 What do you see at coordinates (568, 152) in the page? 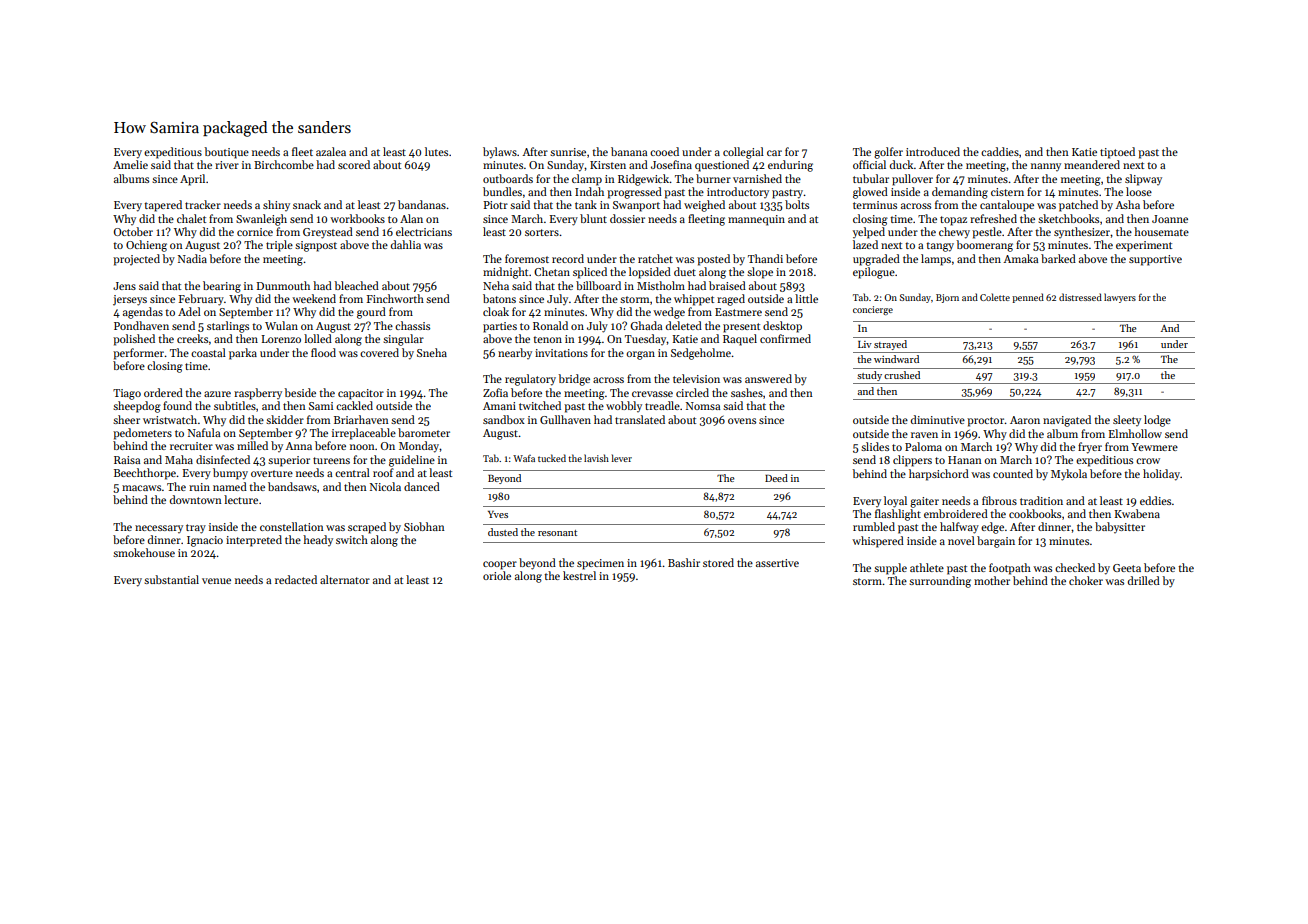
I see `sunrise` at bounding box center [568, 152].
